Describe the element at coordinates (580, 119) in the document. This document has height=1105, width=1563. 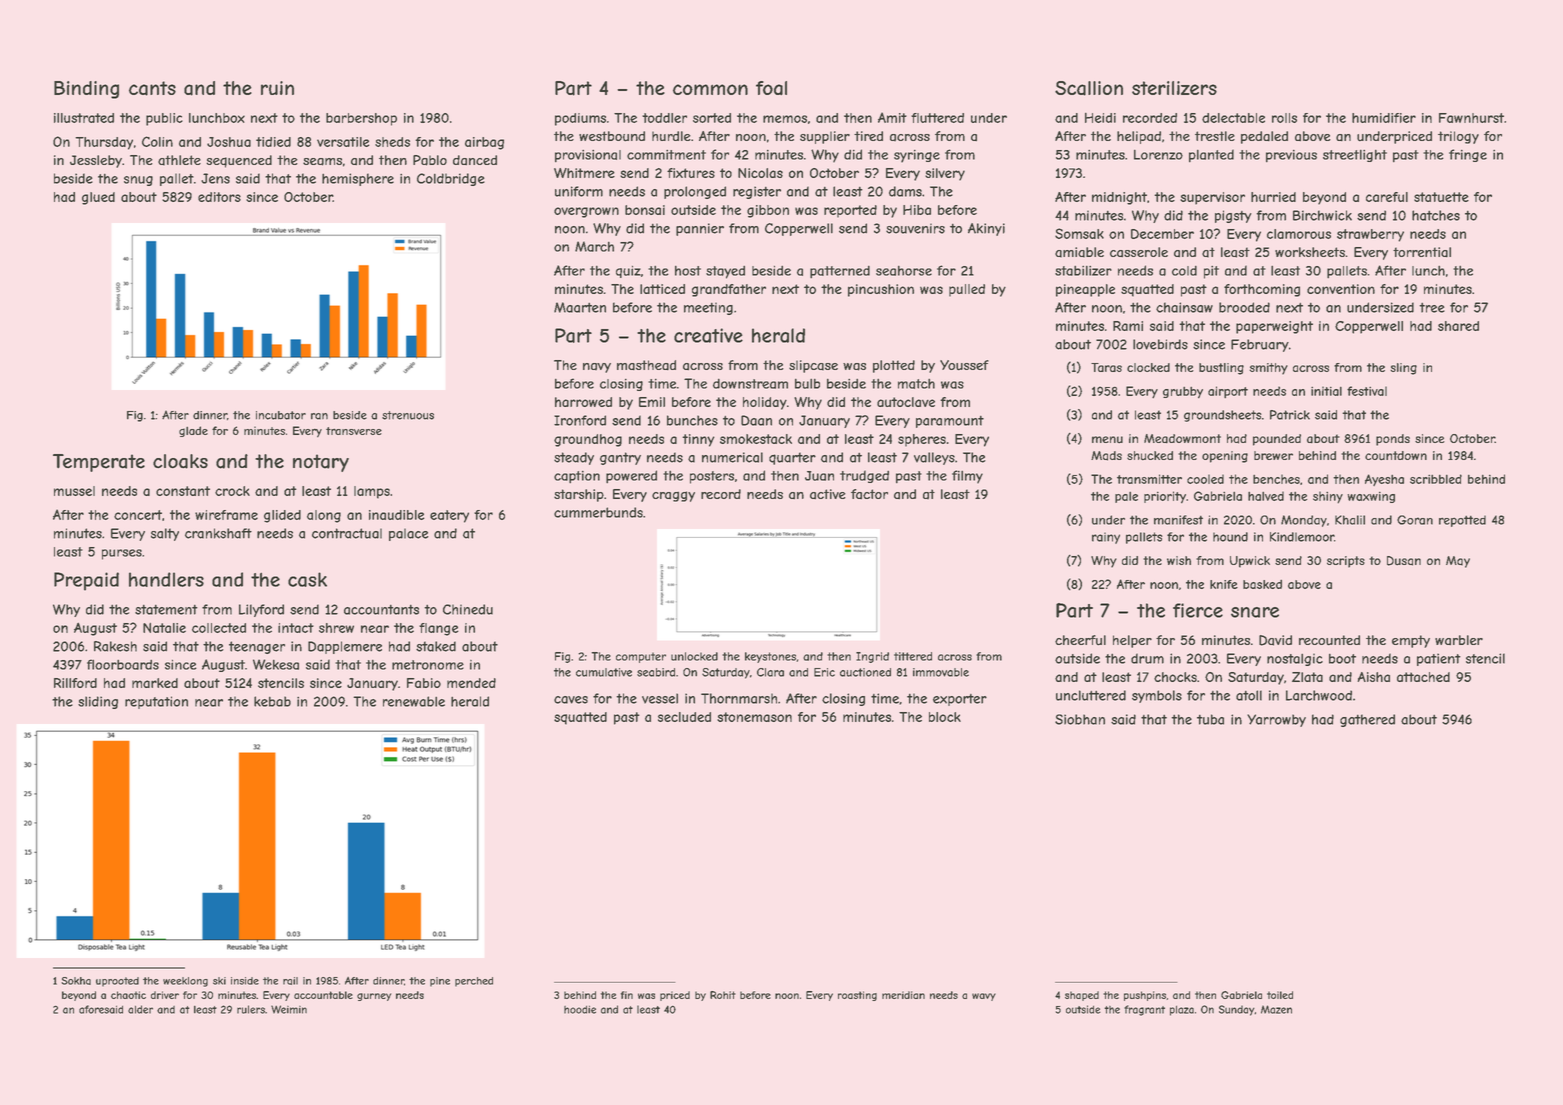
I see `podiums` at that location.
